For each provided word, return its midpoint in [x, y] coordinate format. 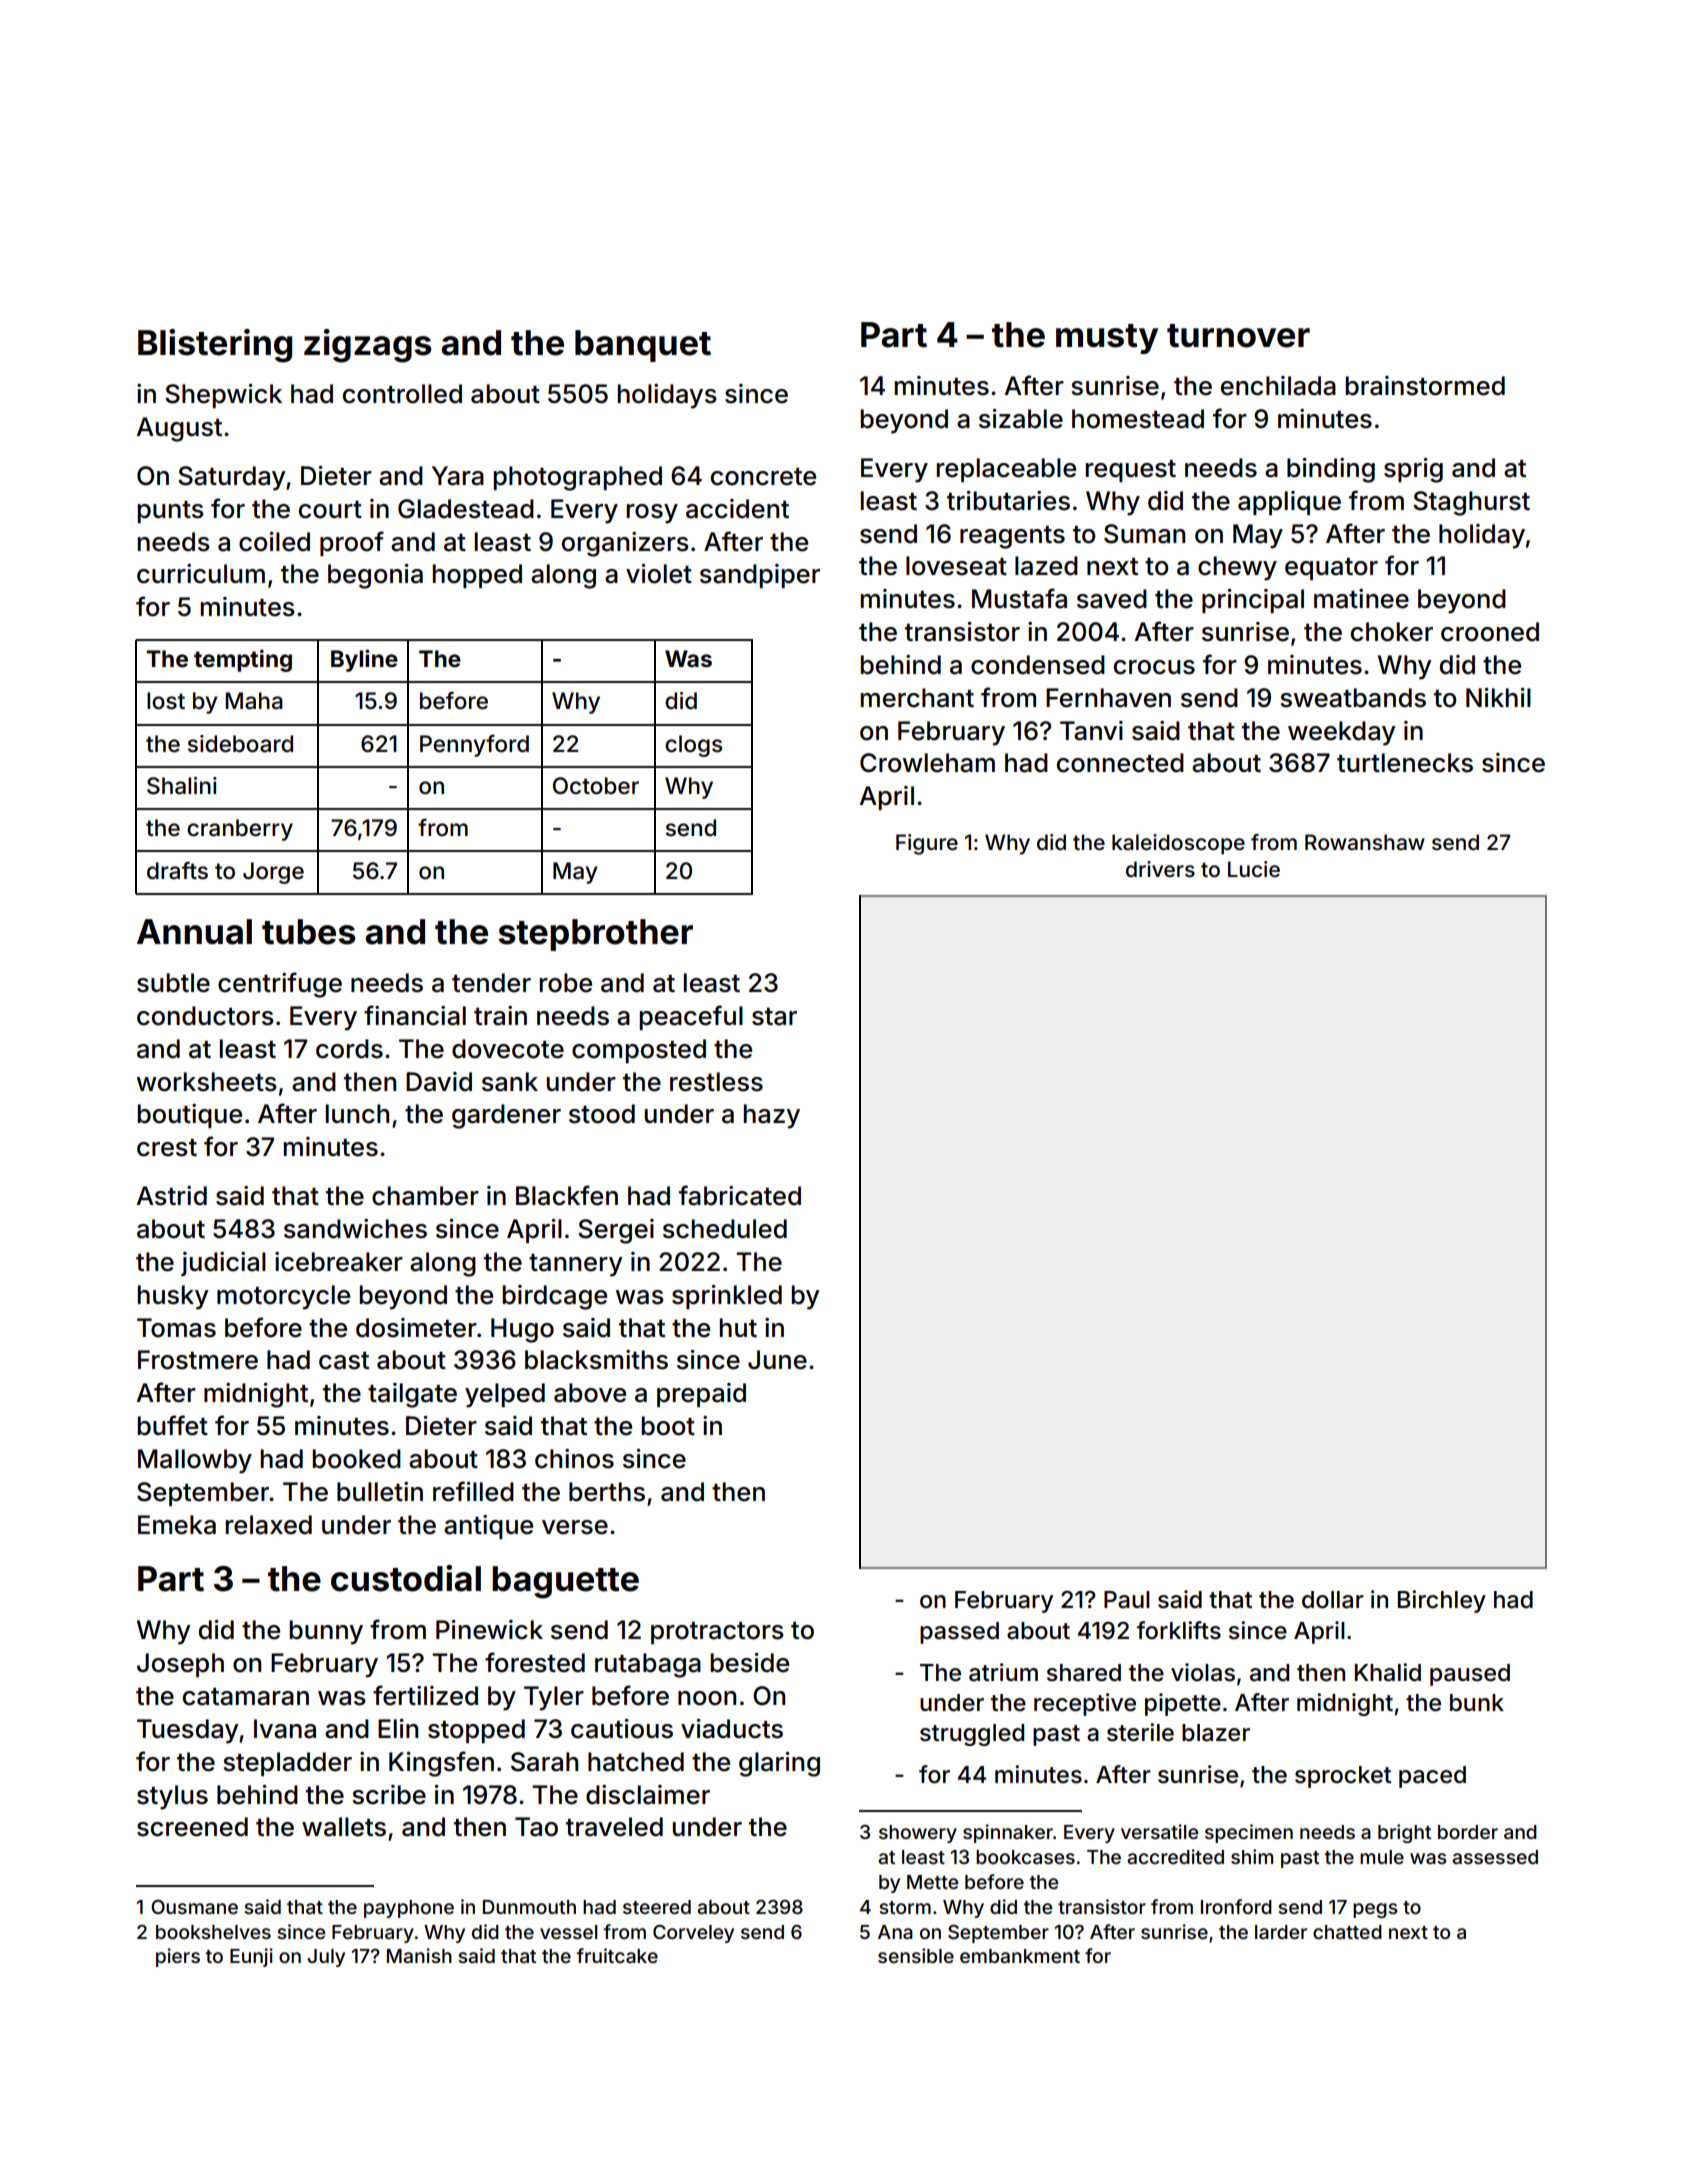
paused [1470, 1675]
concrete [763, 477]
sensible [916, 1955]
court [330, 510]
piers [178, 1957]
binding [1331, 470]
